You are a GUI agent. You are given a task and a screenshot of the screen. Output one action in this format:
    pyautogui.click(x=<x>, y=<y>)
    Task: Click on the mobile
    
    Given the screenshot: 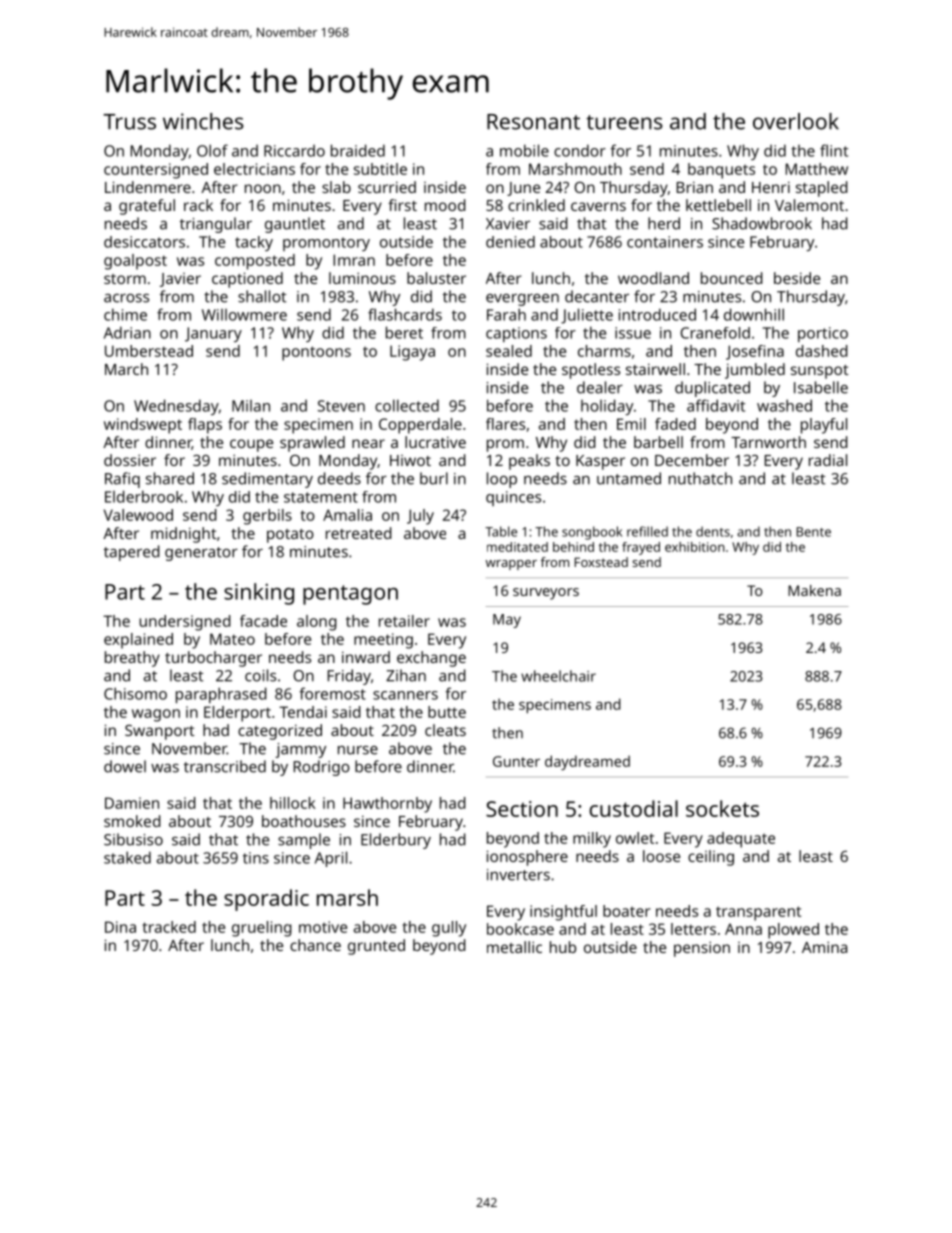 What is the action you would take?
    pyautogui.click(x=524, y=150)
